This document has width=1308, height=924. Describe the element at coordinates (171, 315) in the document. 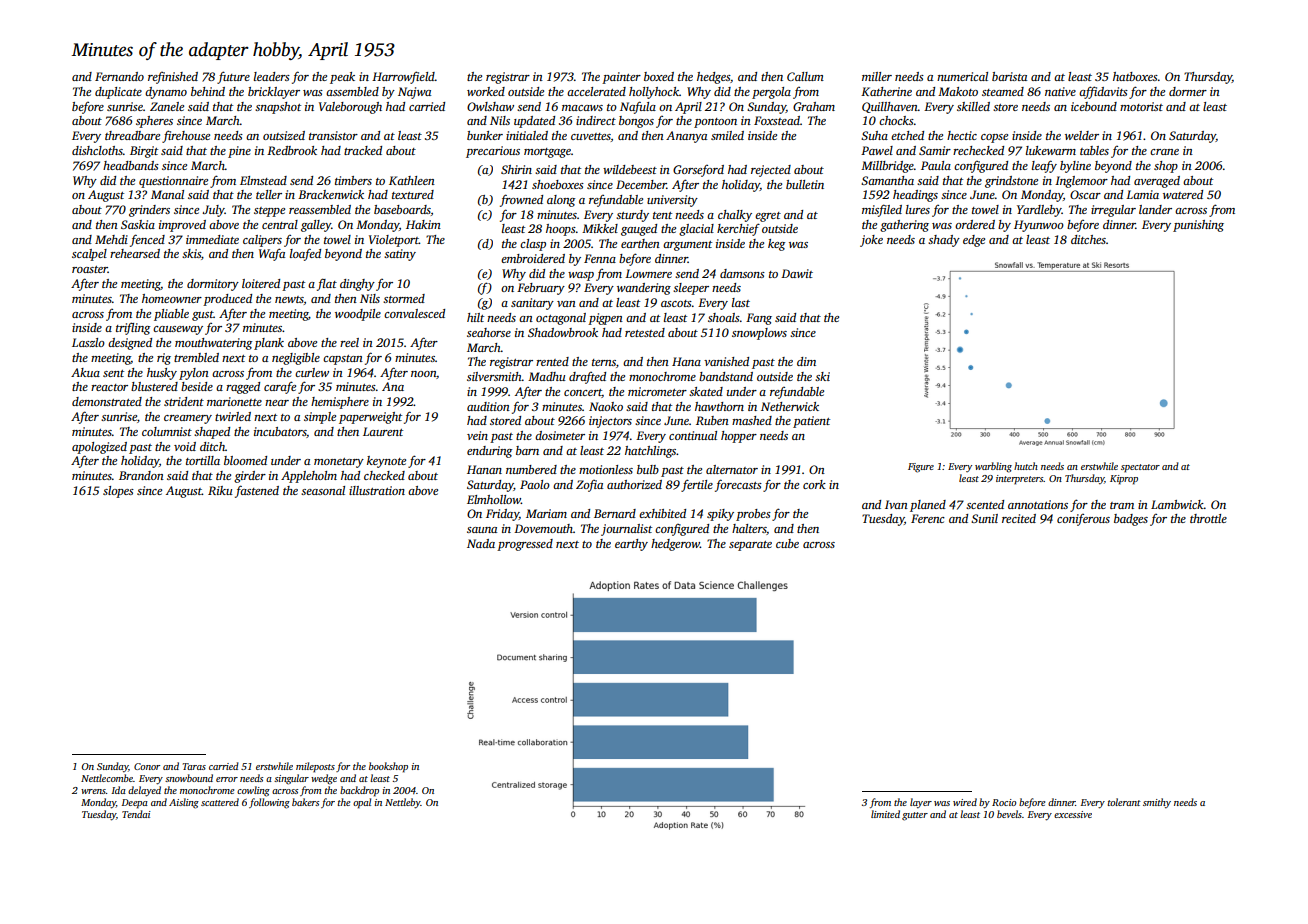

I see `pliable` at that location.
